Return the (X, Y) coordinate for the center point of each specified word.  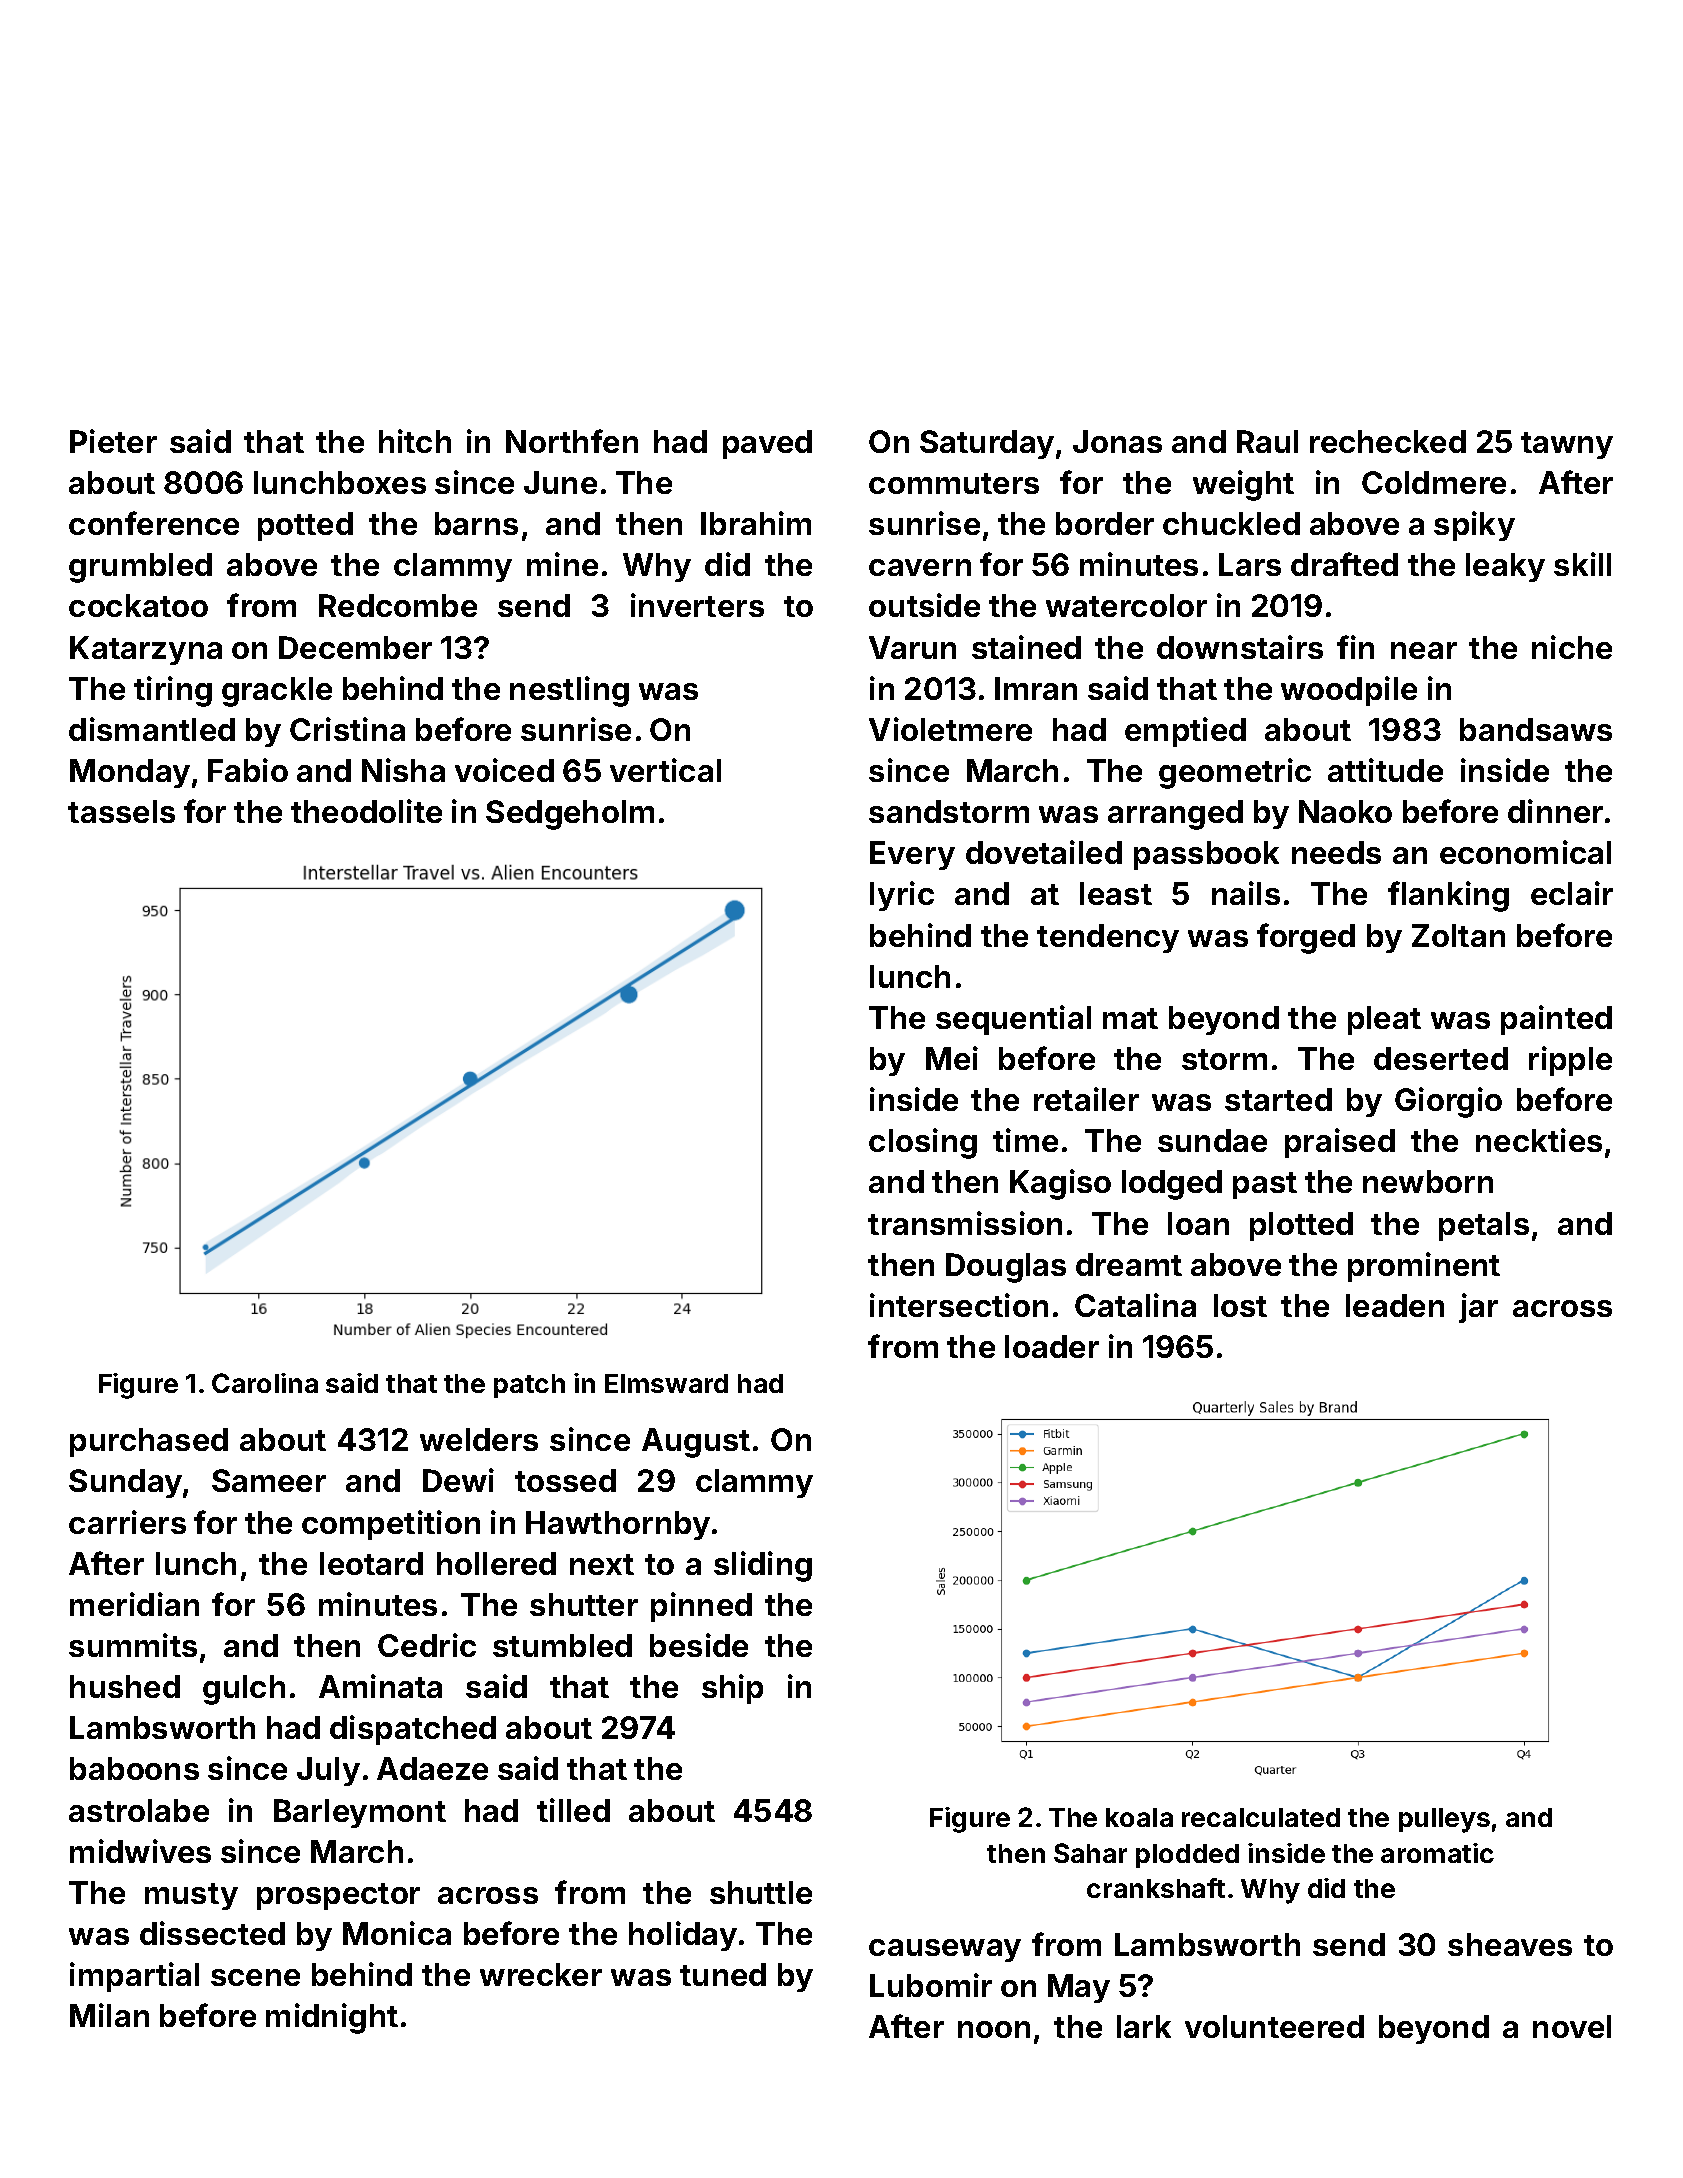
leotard (371, 1563)
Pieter (113, 441)
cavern (920, 567)
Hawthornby (618, 1525)
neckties (1539, 1140)
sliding (763, 1566)
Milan (109, 2015)
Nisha (403, 770)
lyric (902, 896)
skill (1582, 564)
